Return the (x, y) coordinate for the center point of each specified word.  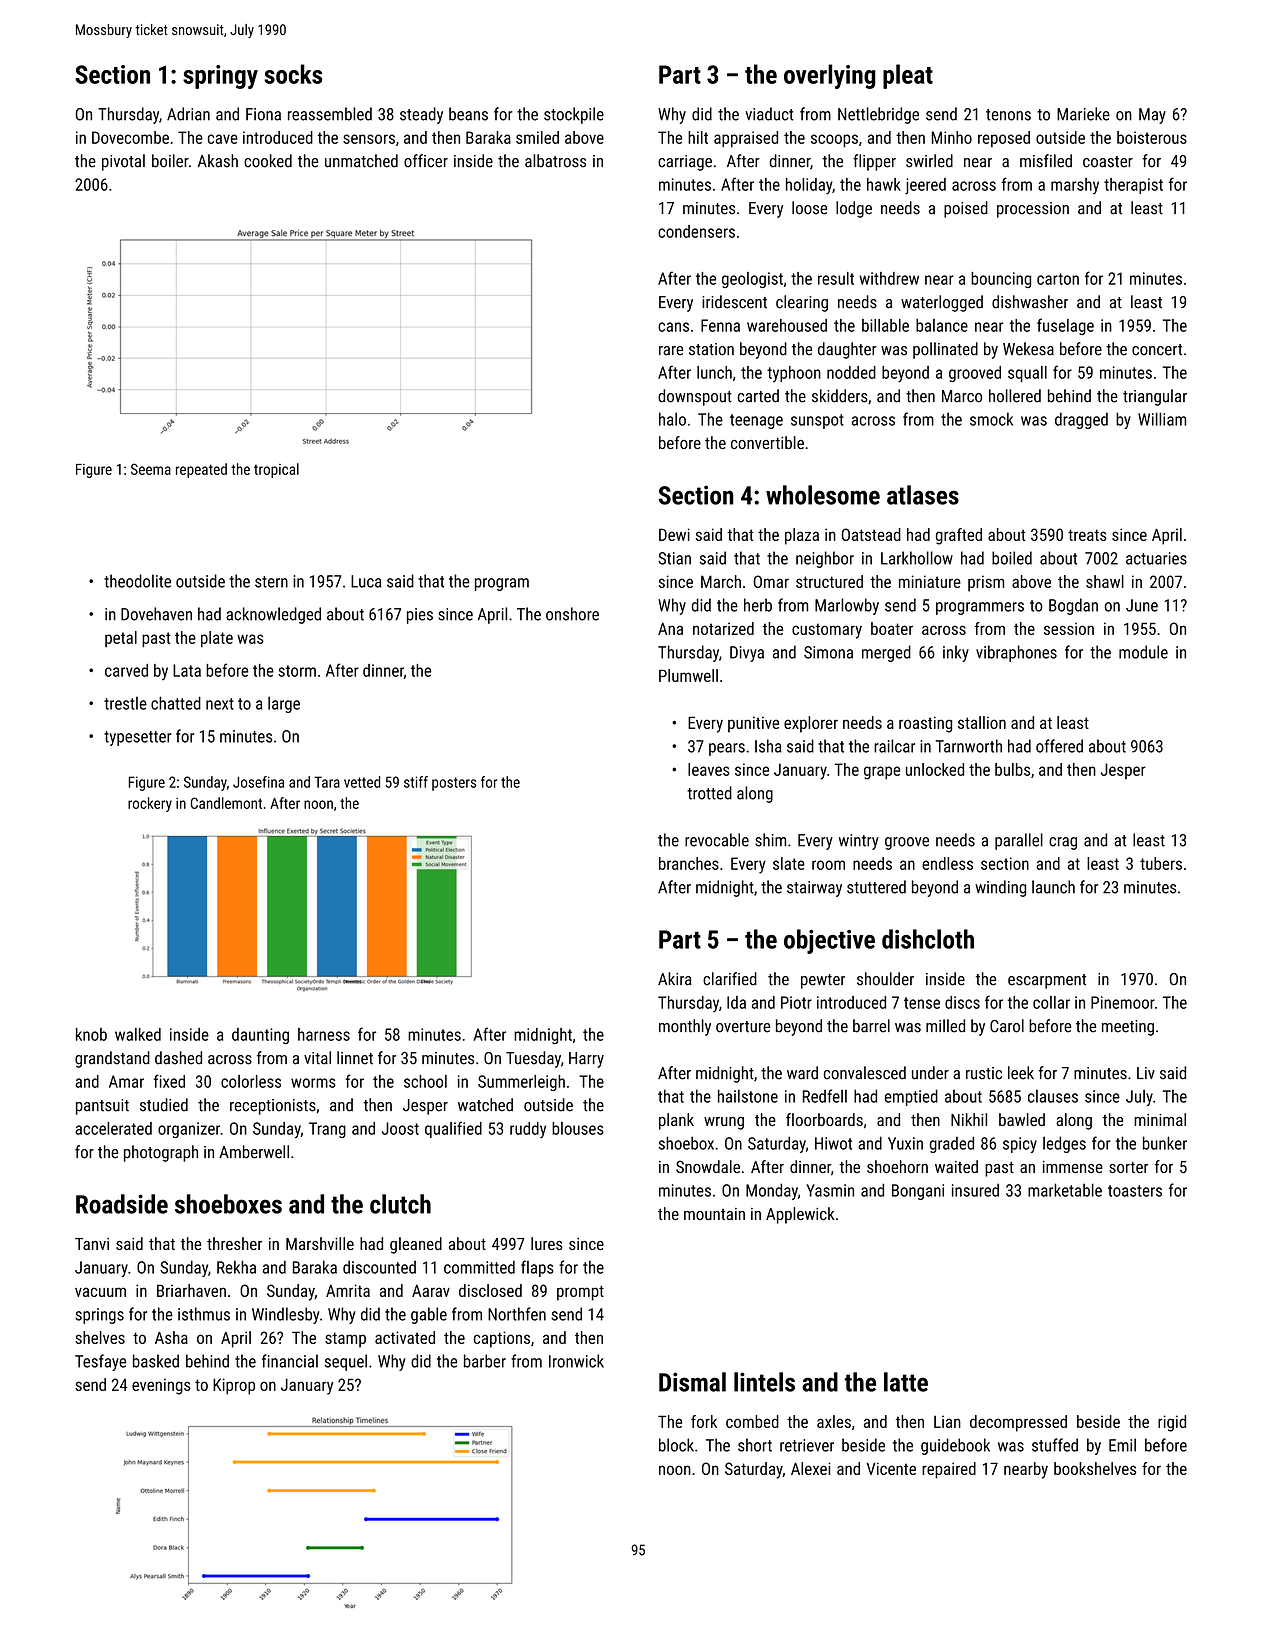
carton (1058, 279)
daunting (260, 1036)
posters (454, 784)
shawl (1105, 581)
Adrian (188, 114)
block (676, 1445)
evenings (161, 1386)
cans (673, 327)
